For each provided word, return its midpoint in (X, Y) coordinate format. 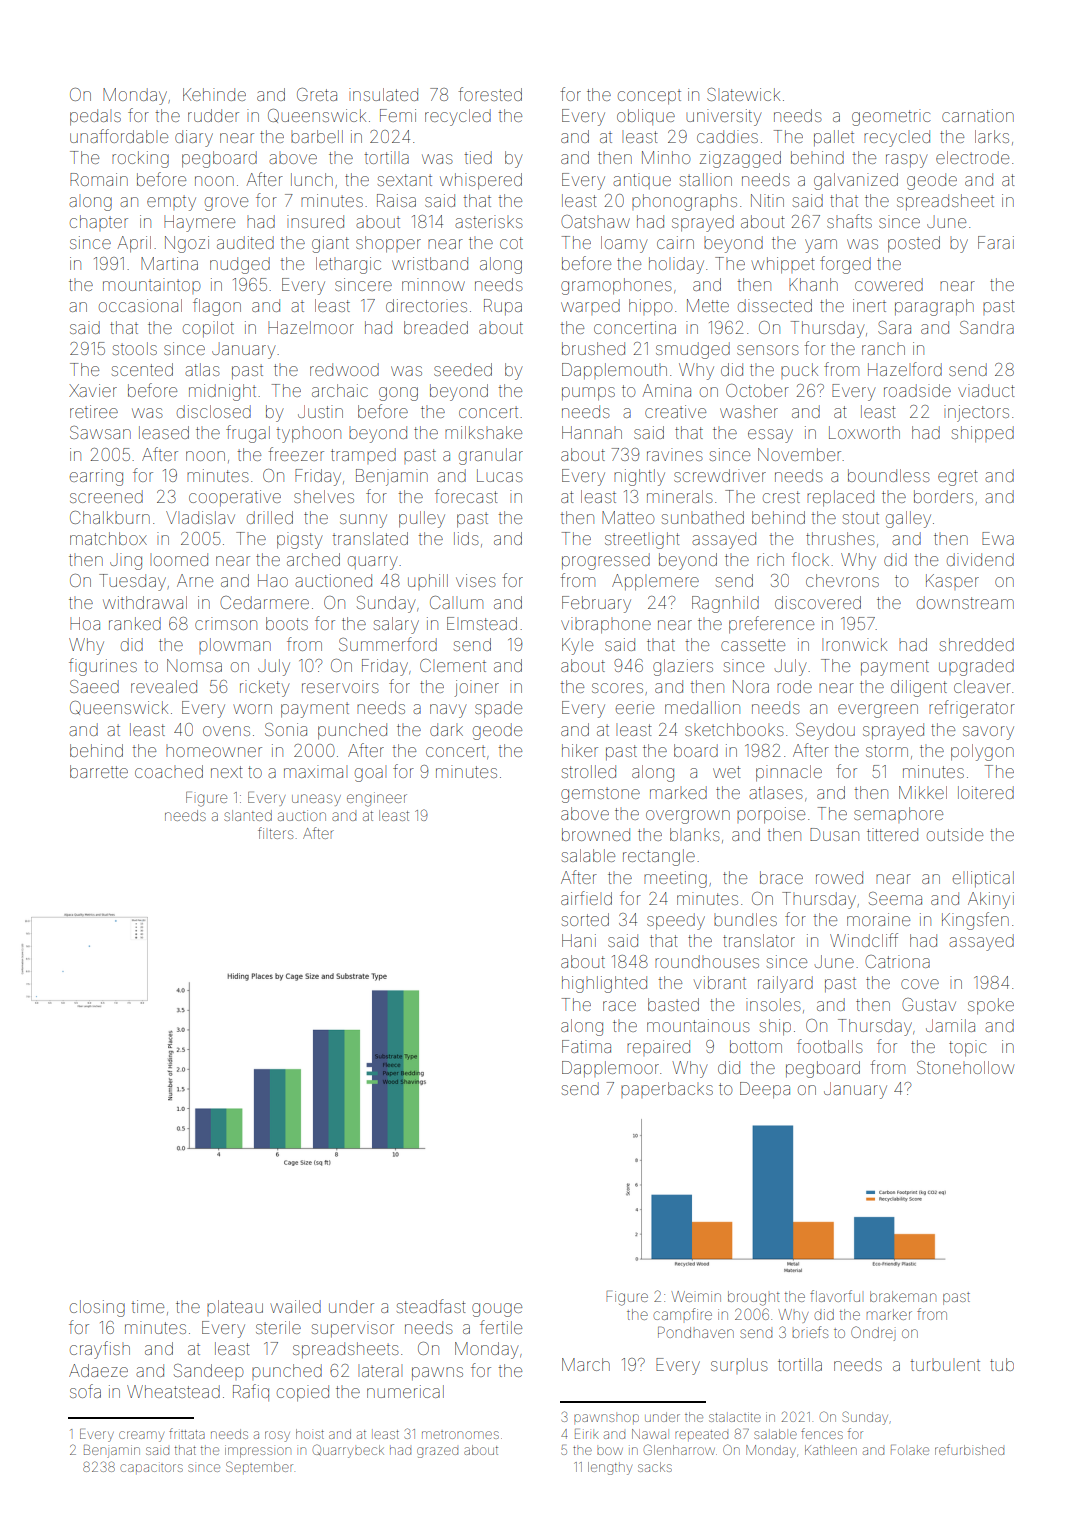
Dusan (834, 834)
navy (448, 711)
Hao (273, 580)
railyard (785, 984)
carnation (978, 115)
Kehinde (214, 94)
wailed (295, 1306)
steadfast (431, 1306)
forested (490, 94)
